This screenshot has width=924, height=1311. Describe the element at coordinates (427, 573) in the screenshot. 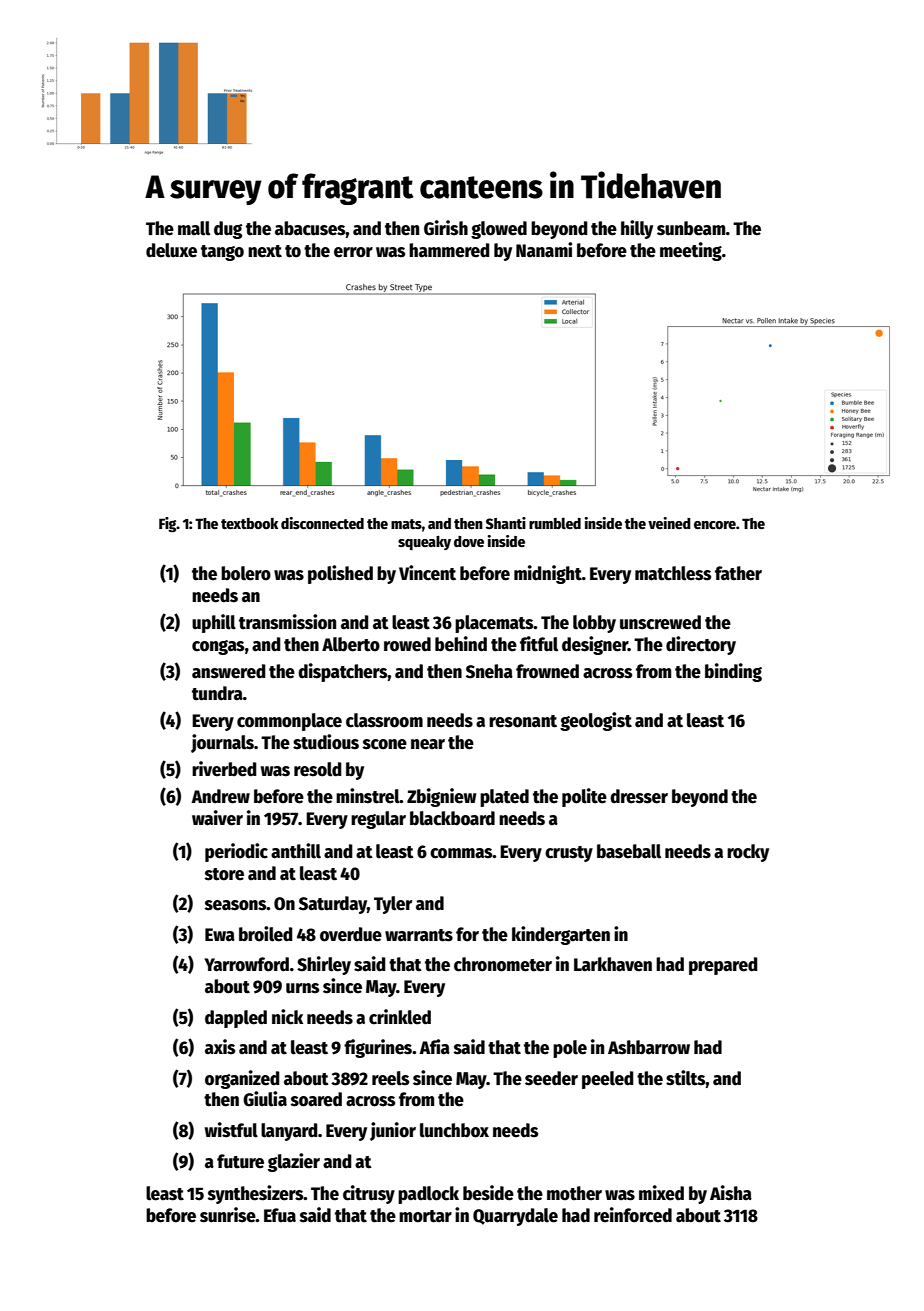

I see `Vincent` at that location.
